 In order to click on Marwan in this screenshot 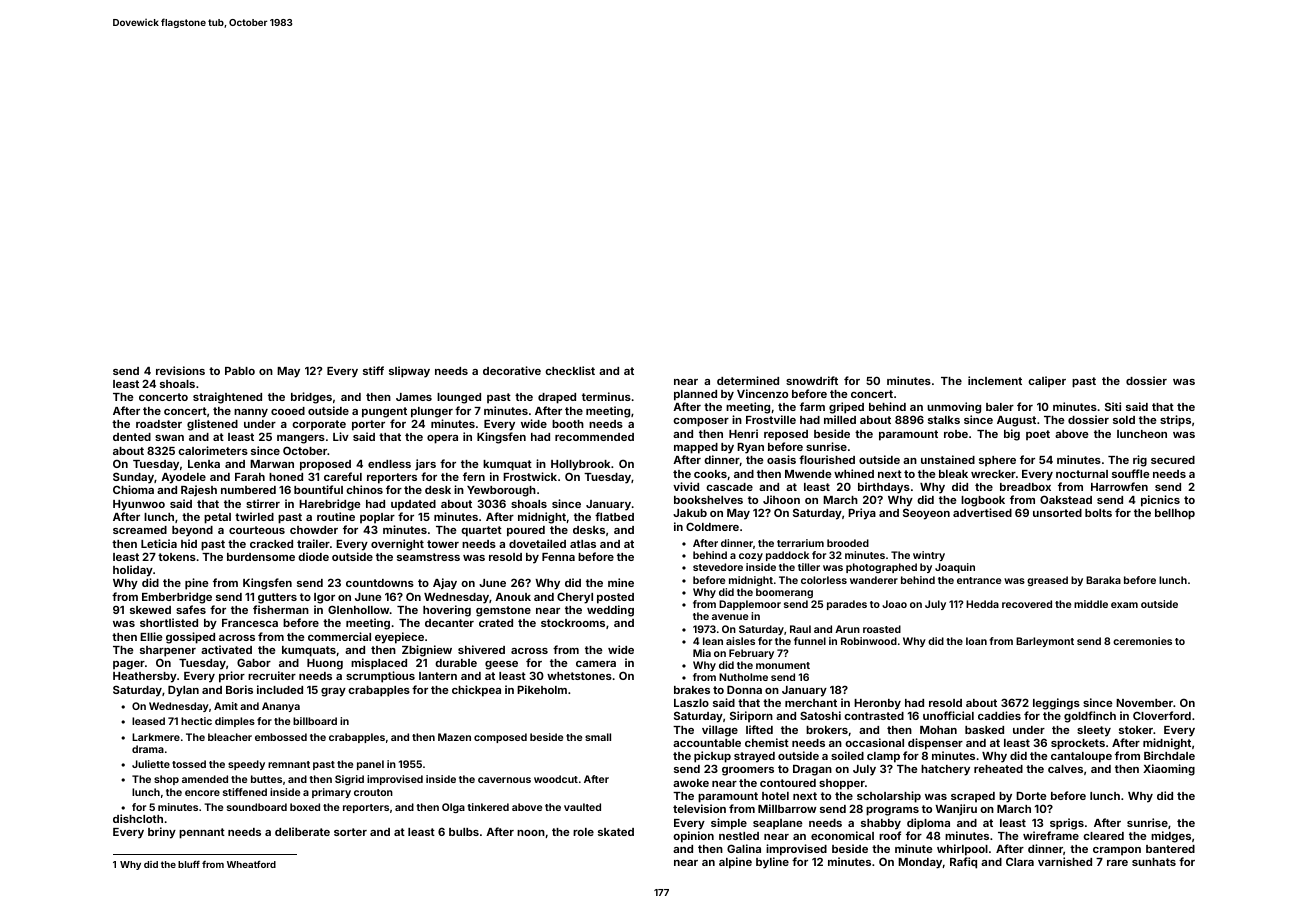, I will do `click(272, 464)`.
